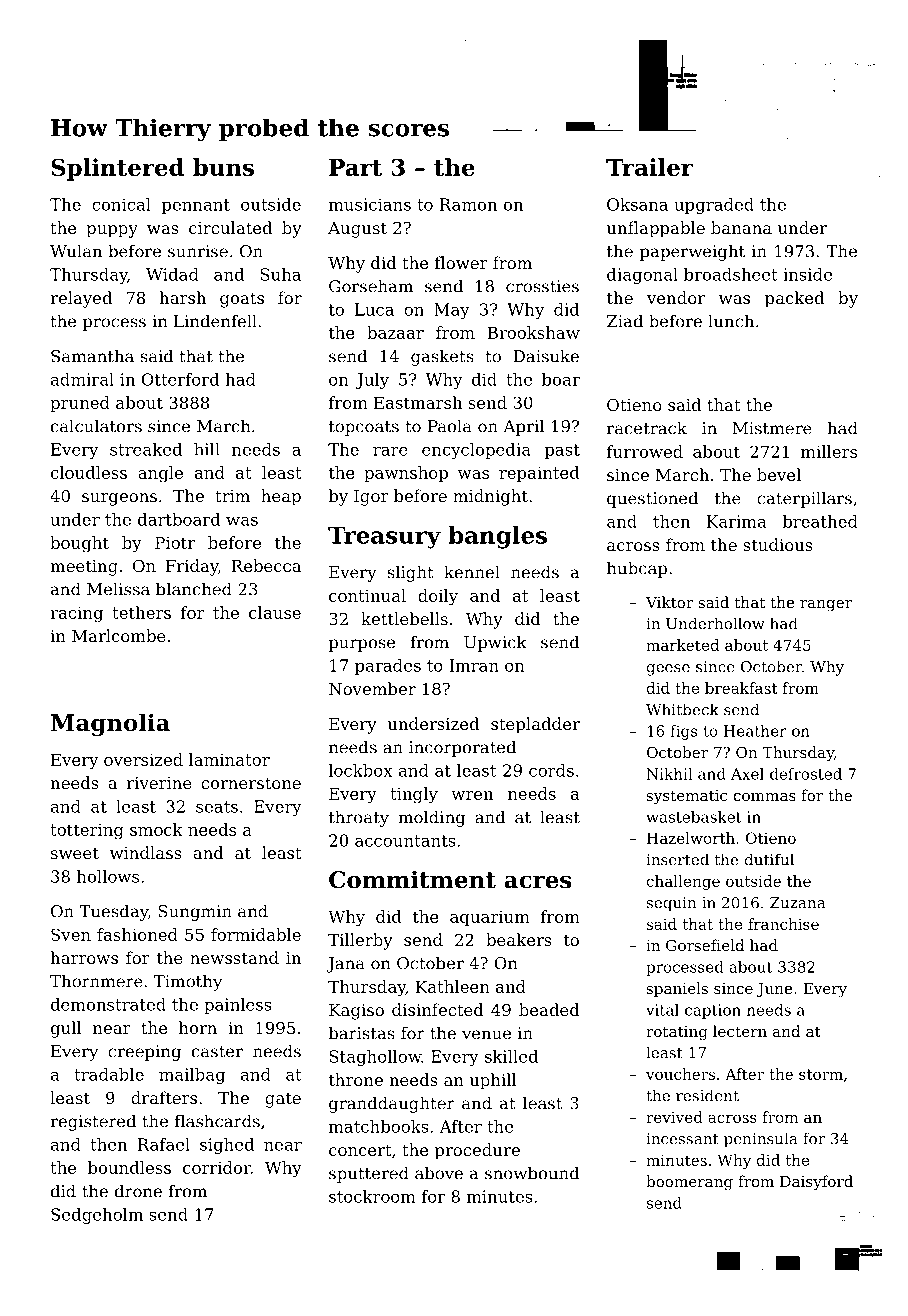  I want to click on rotating, so click(677, 1033).
